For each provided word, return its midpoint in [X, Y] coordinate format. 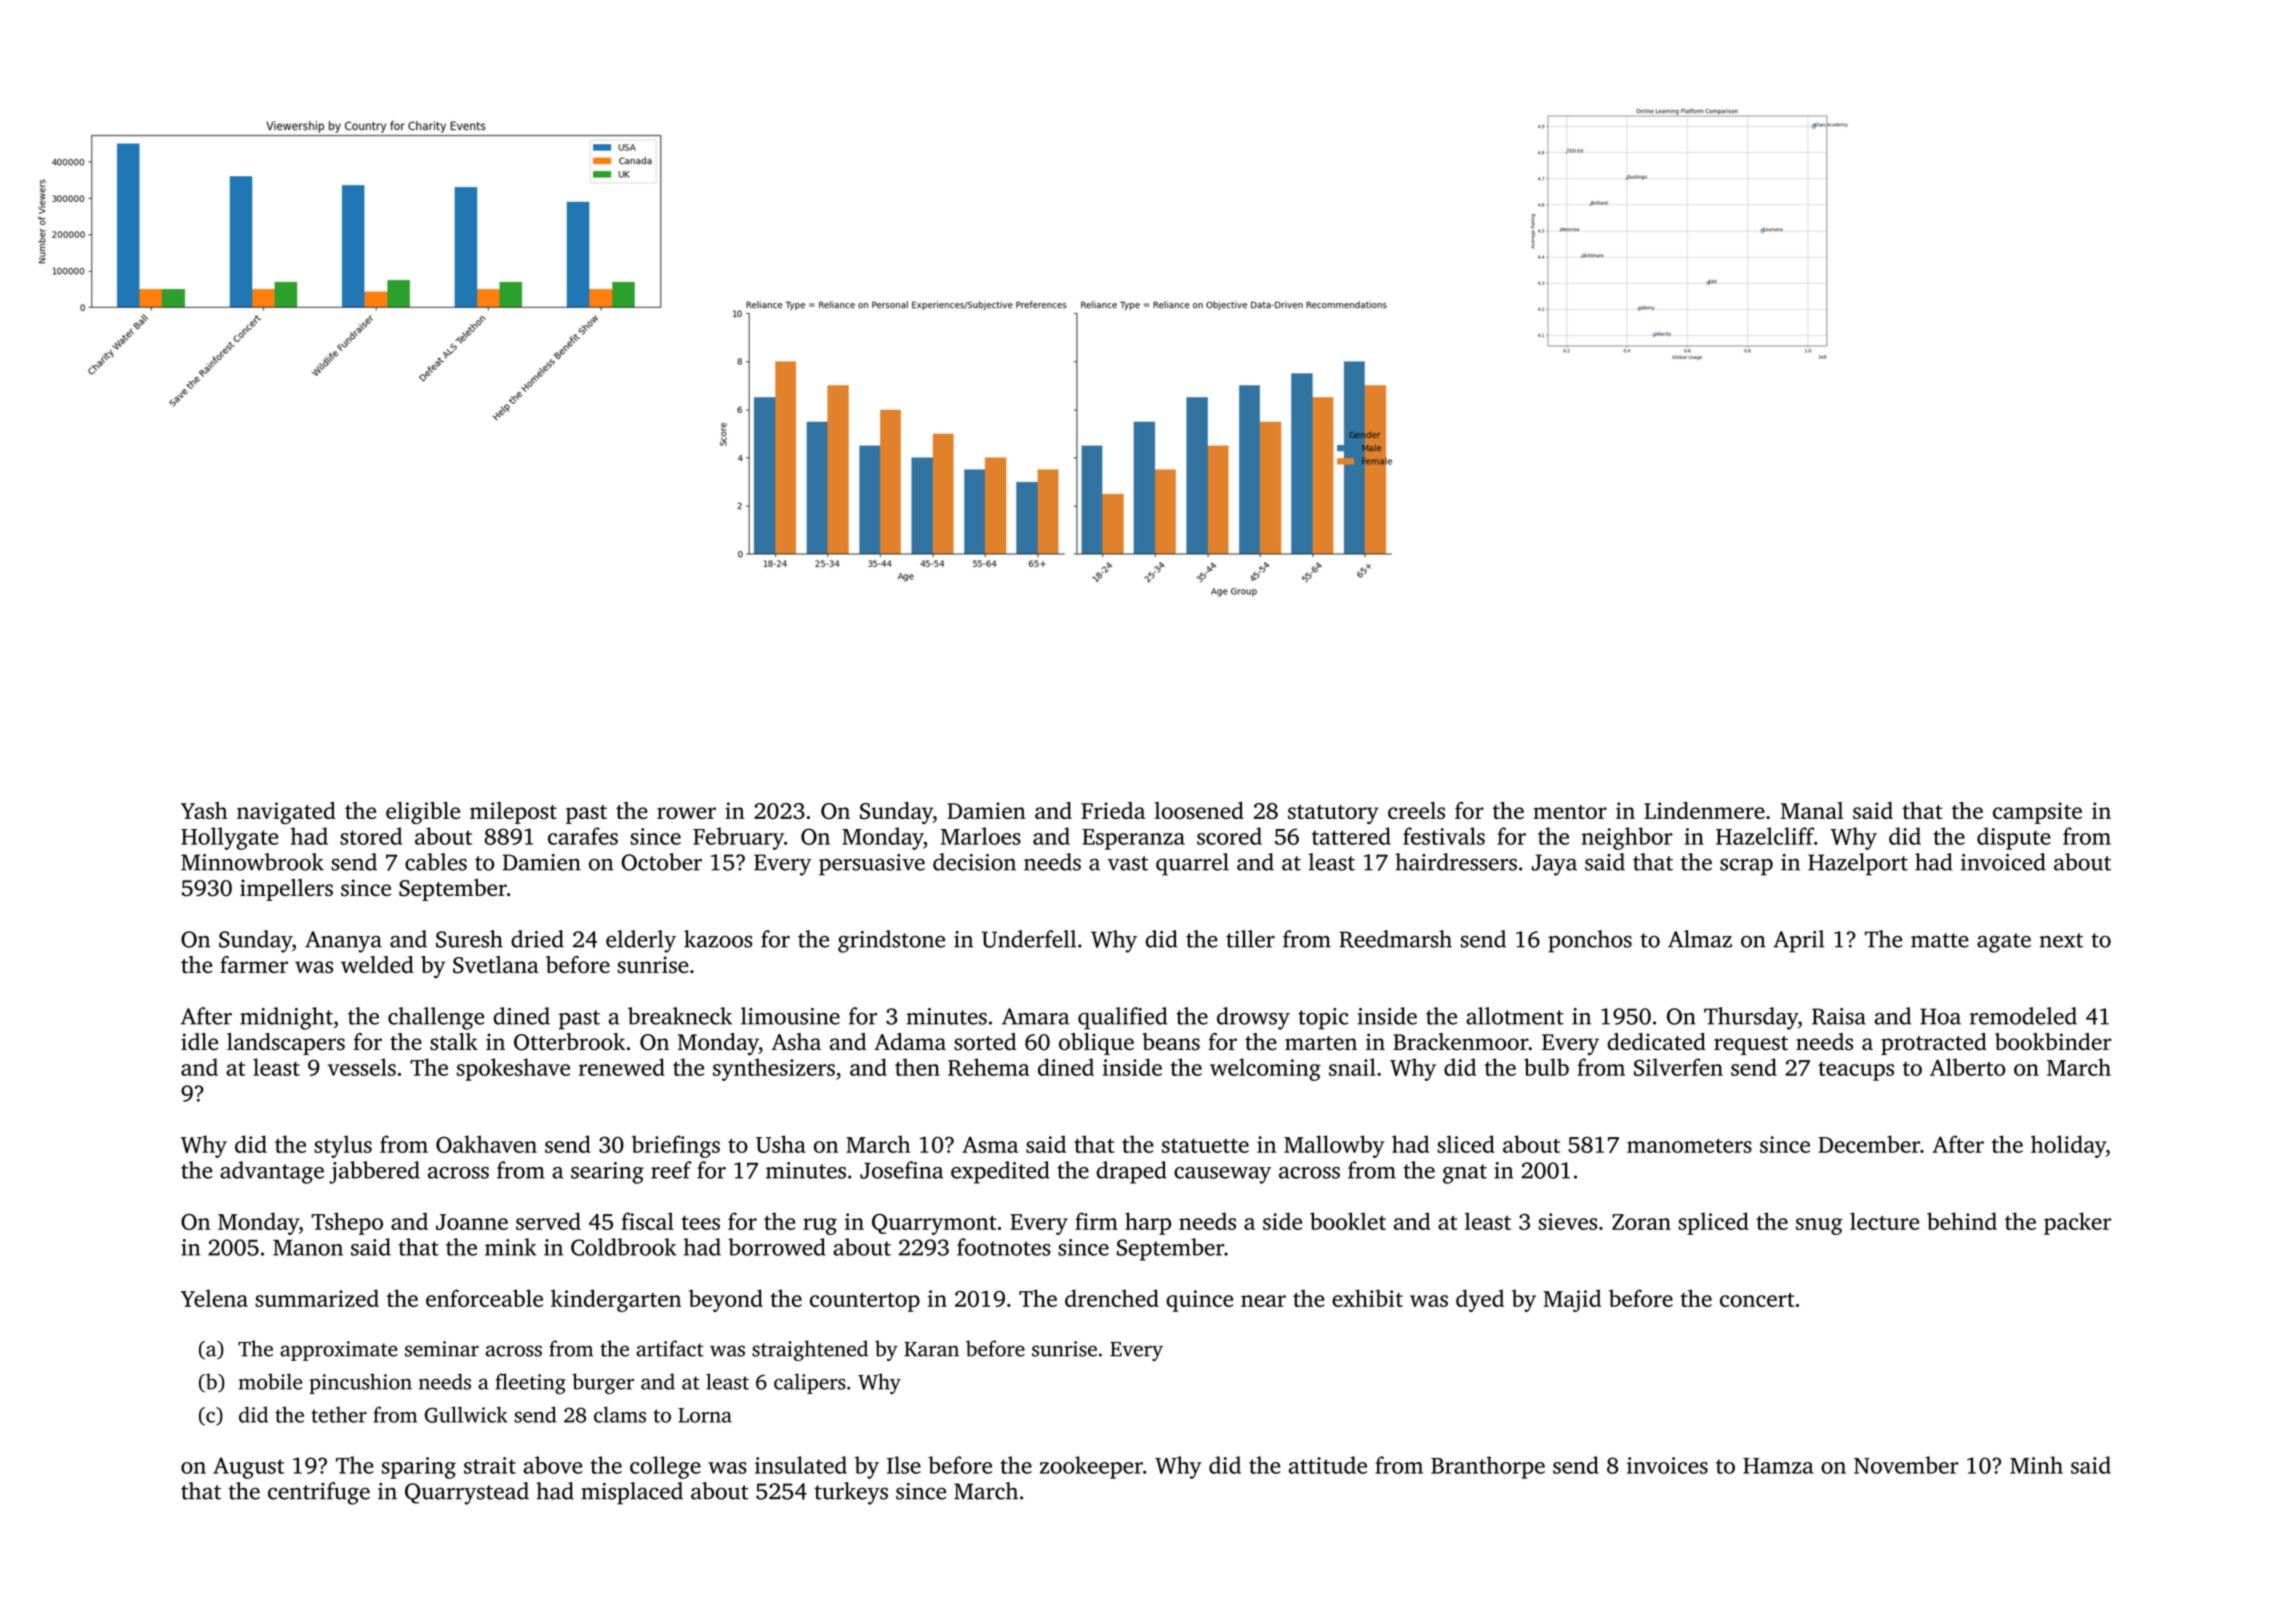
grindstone [891, 941]
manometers [1689, 1145]
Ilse [904, 1465]
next [2061, 940]
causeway [1222, 1175]
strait [490, 1465]
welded [377, 964]
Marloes [981, 836]
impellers [286, 890]
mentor [1570, 812]
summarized [317, 1298]
